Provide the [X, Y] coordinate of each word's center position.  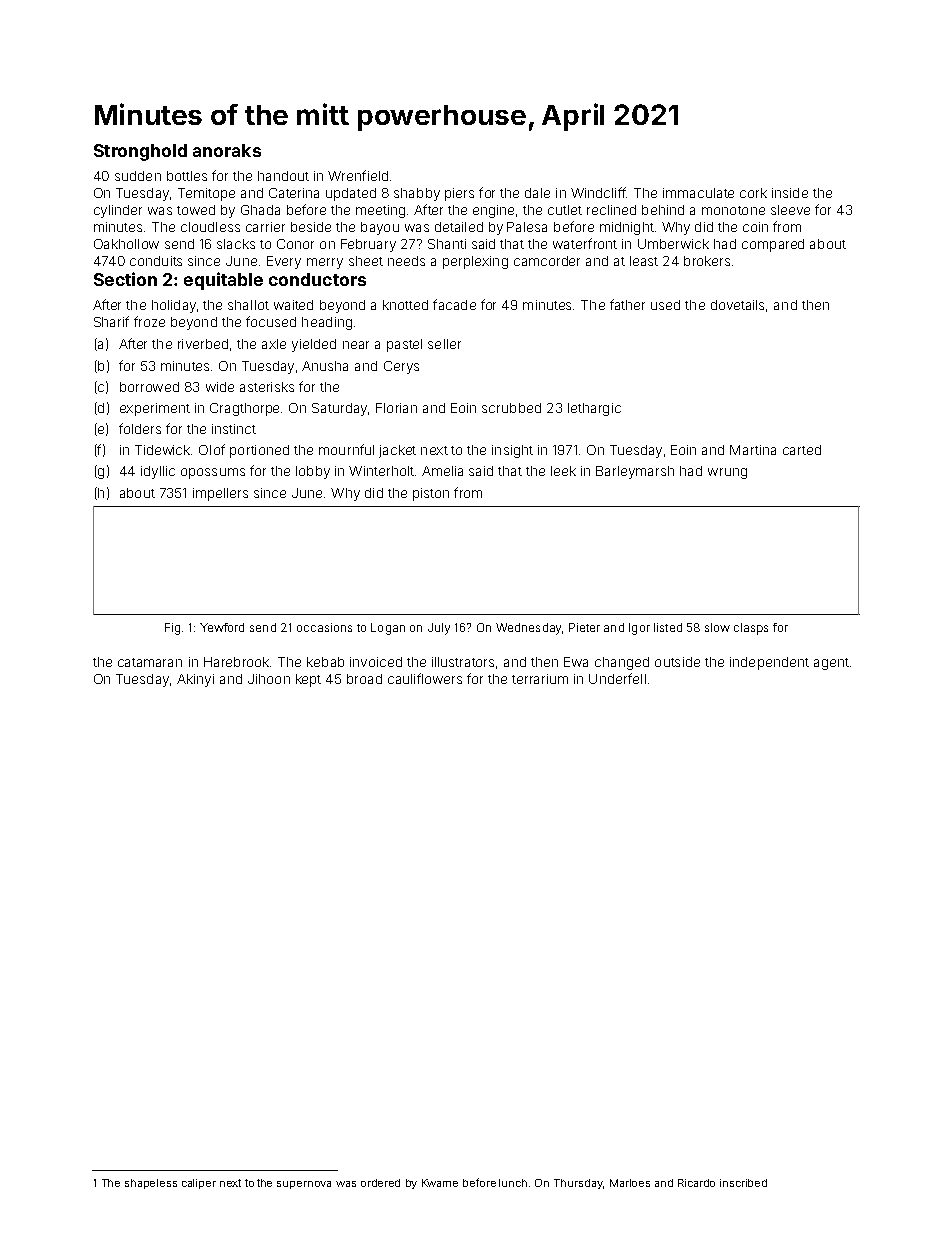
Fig [172, 629]
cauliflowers [425, 678]
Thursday [578, 1184]
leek [563, 471]
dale [537, 193]
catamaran [150, 662]
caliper [199, 1184]
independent [769, 663]
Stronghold [140, 152]
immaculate [698, 193]
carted [802, 450]
